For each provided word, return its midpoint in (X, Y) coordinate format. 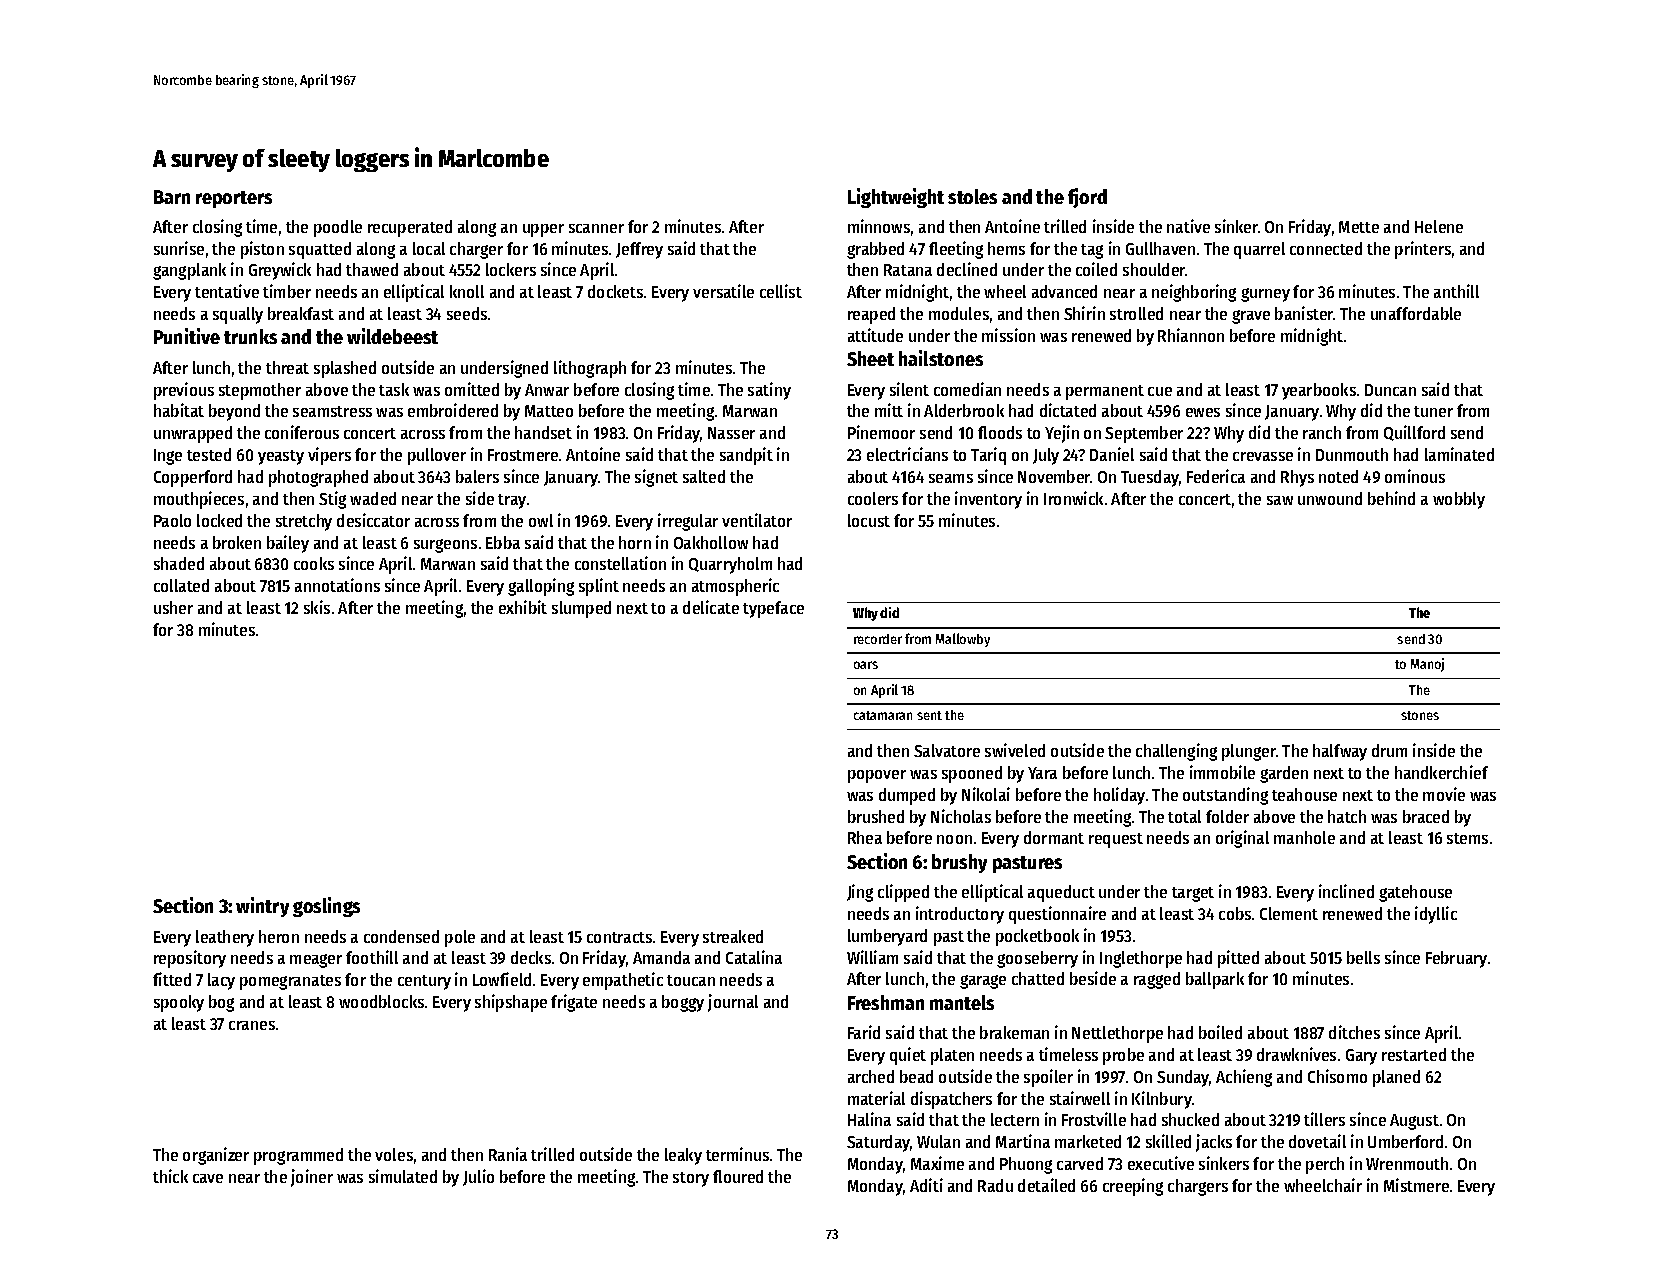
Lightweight (896, 198)
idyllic (1436, 915)
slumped (581, 609)
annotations (337, 585)
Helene (1439, 226)
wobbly (1459, 500)
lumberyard (887, 937)
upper (543, 230)
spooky (179, 1003)
